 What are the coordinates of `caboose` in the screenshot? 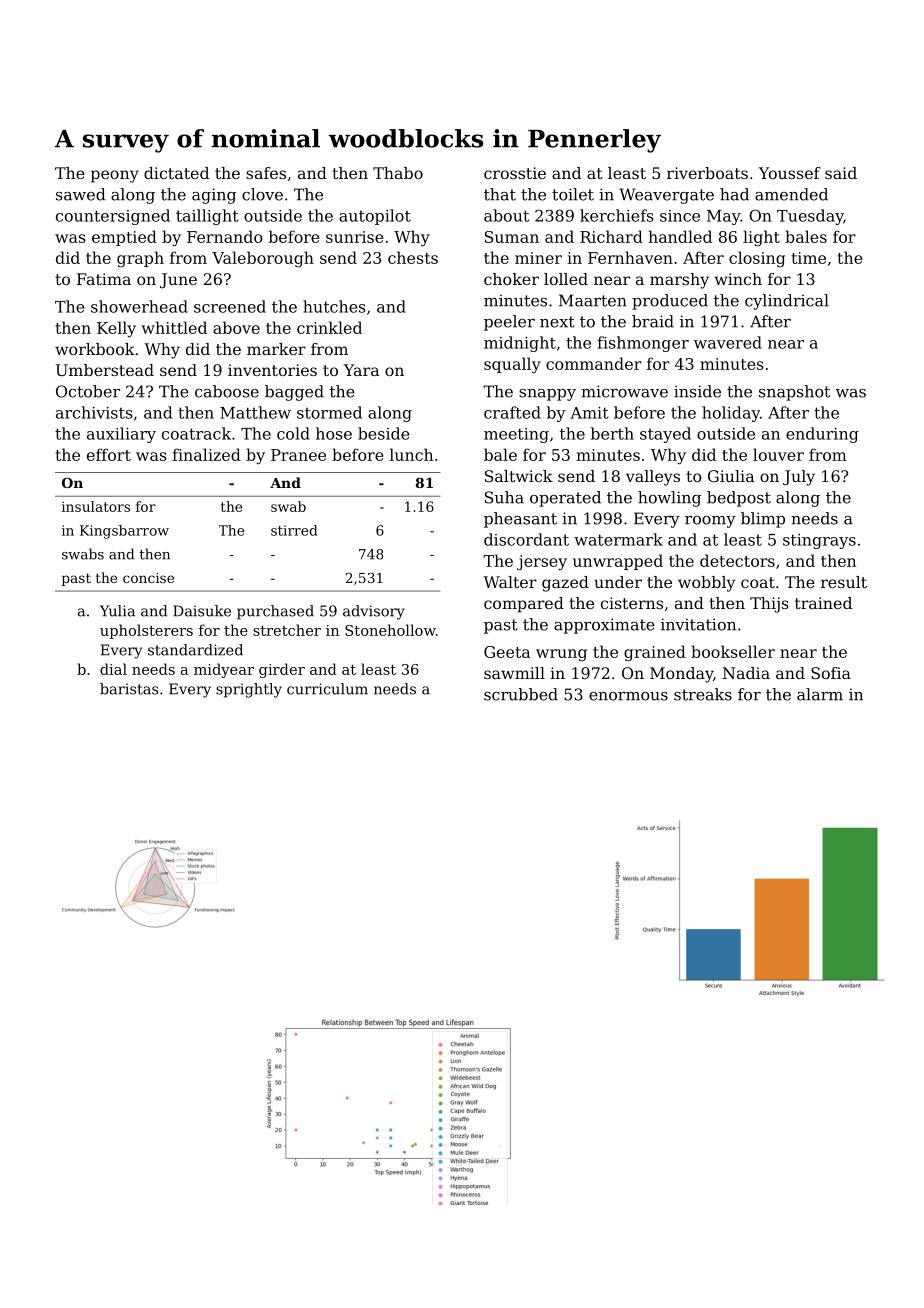 It's located at (227, 391).
